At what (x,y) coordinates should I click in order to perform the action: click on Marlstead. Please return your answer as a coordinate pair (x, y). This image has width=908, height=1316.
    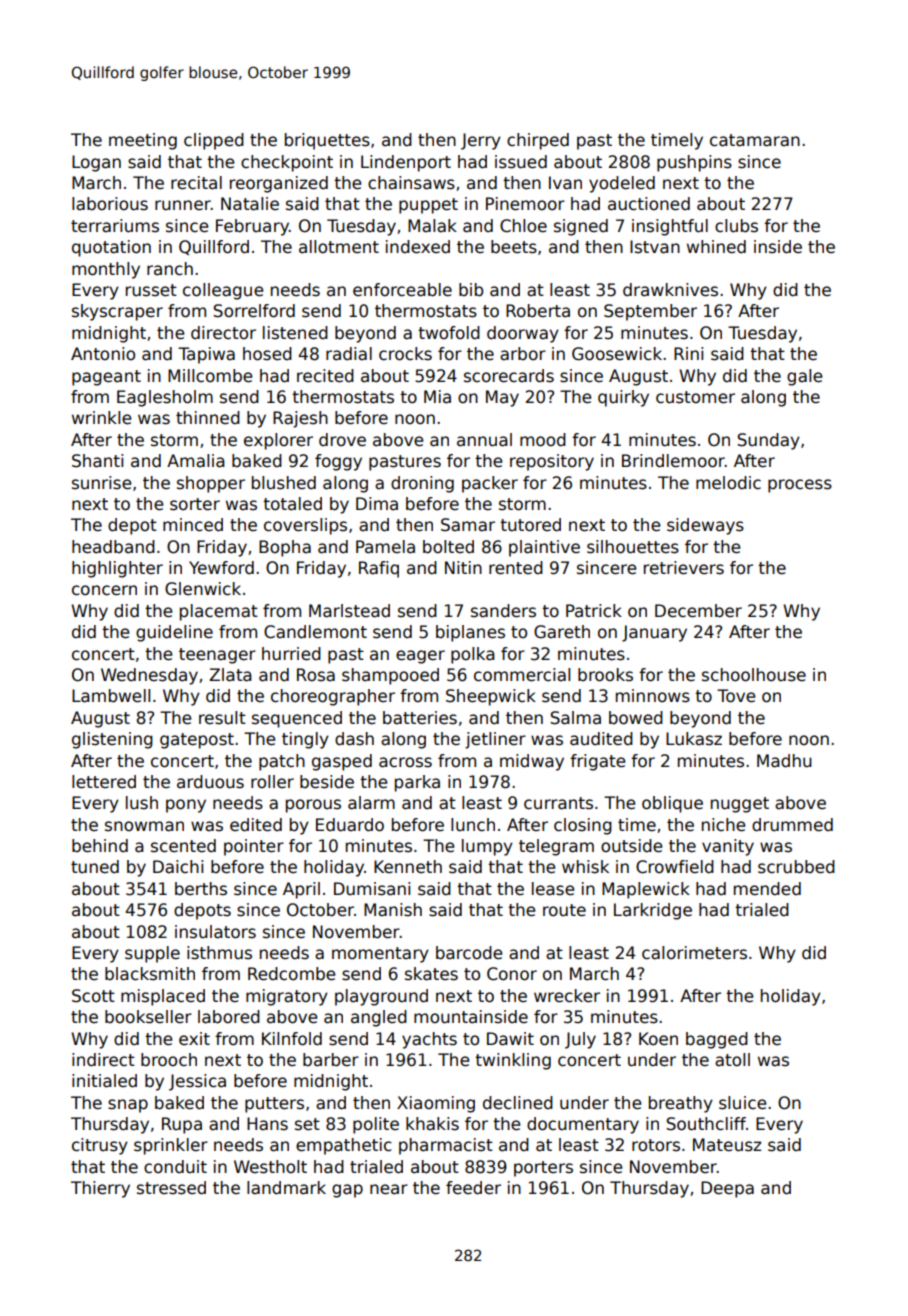
    Looking at the image, I should click on (349, 611).
